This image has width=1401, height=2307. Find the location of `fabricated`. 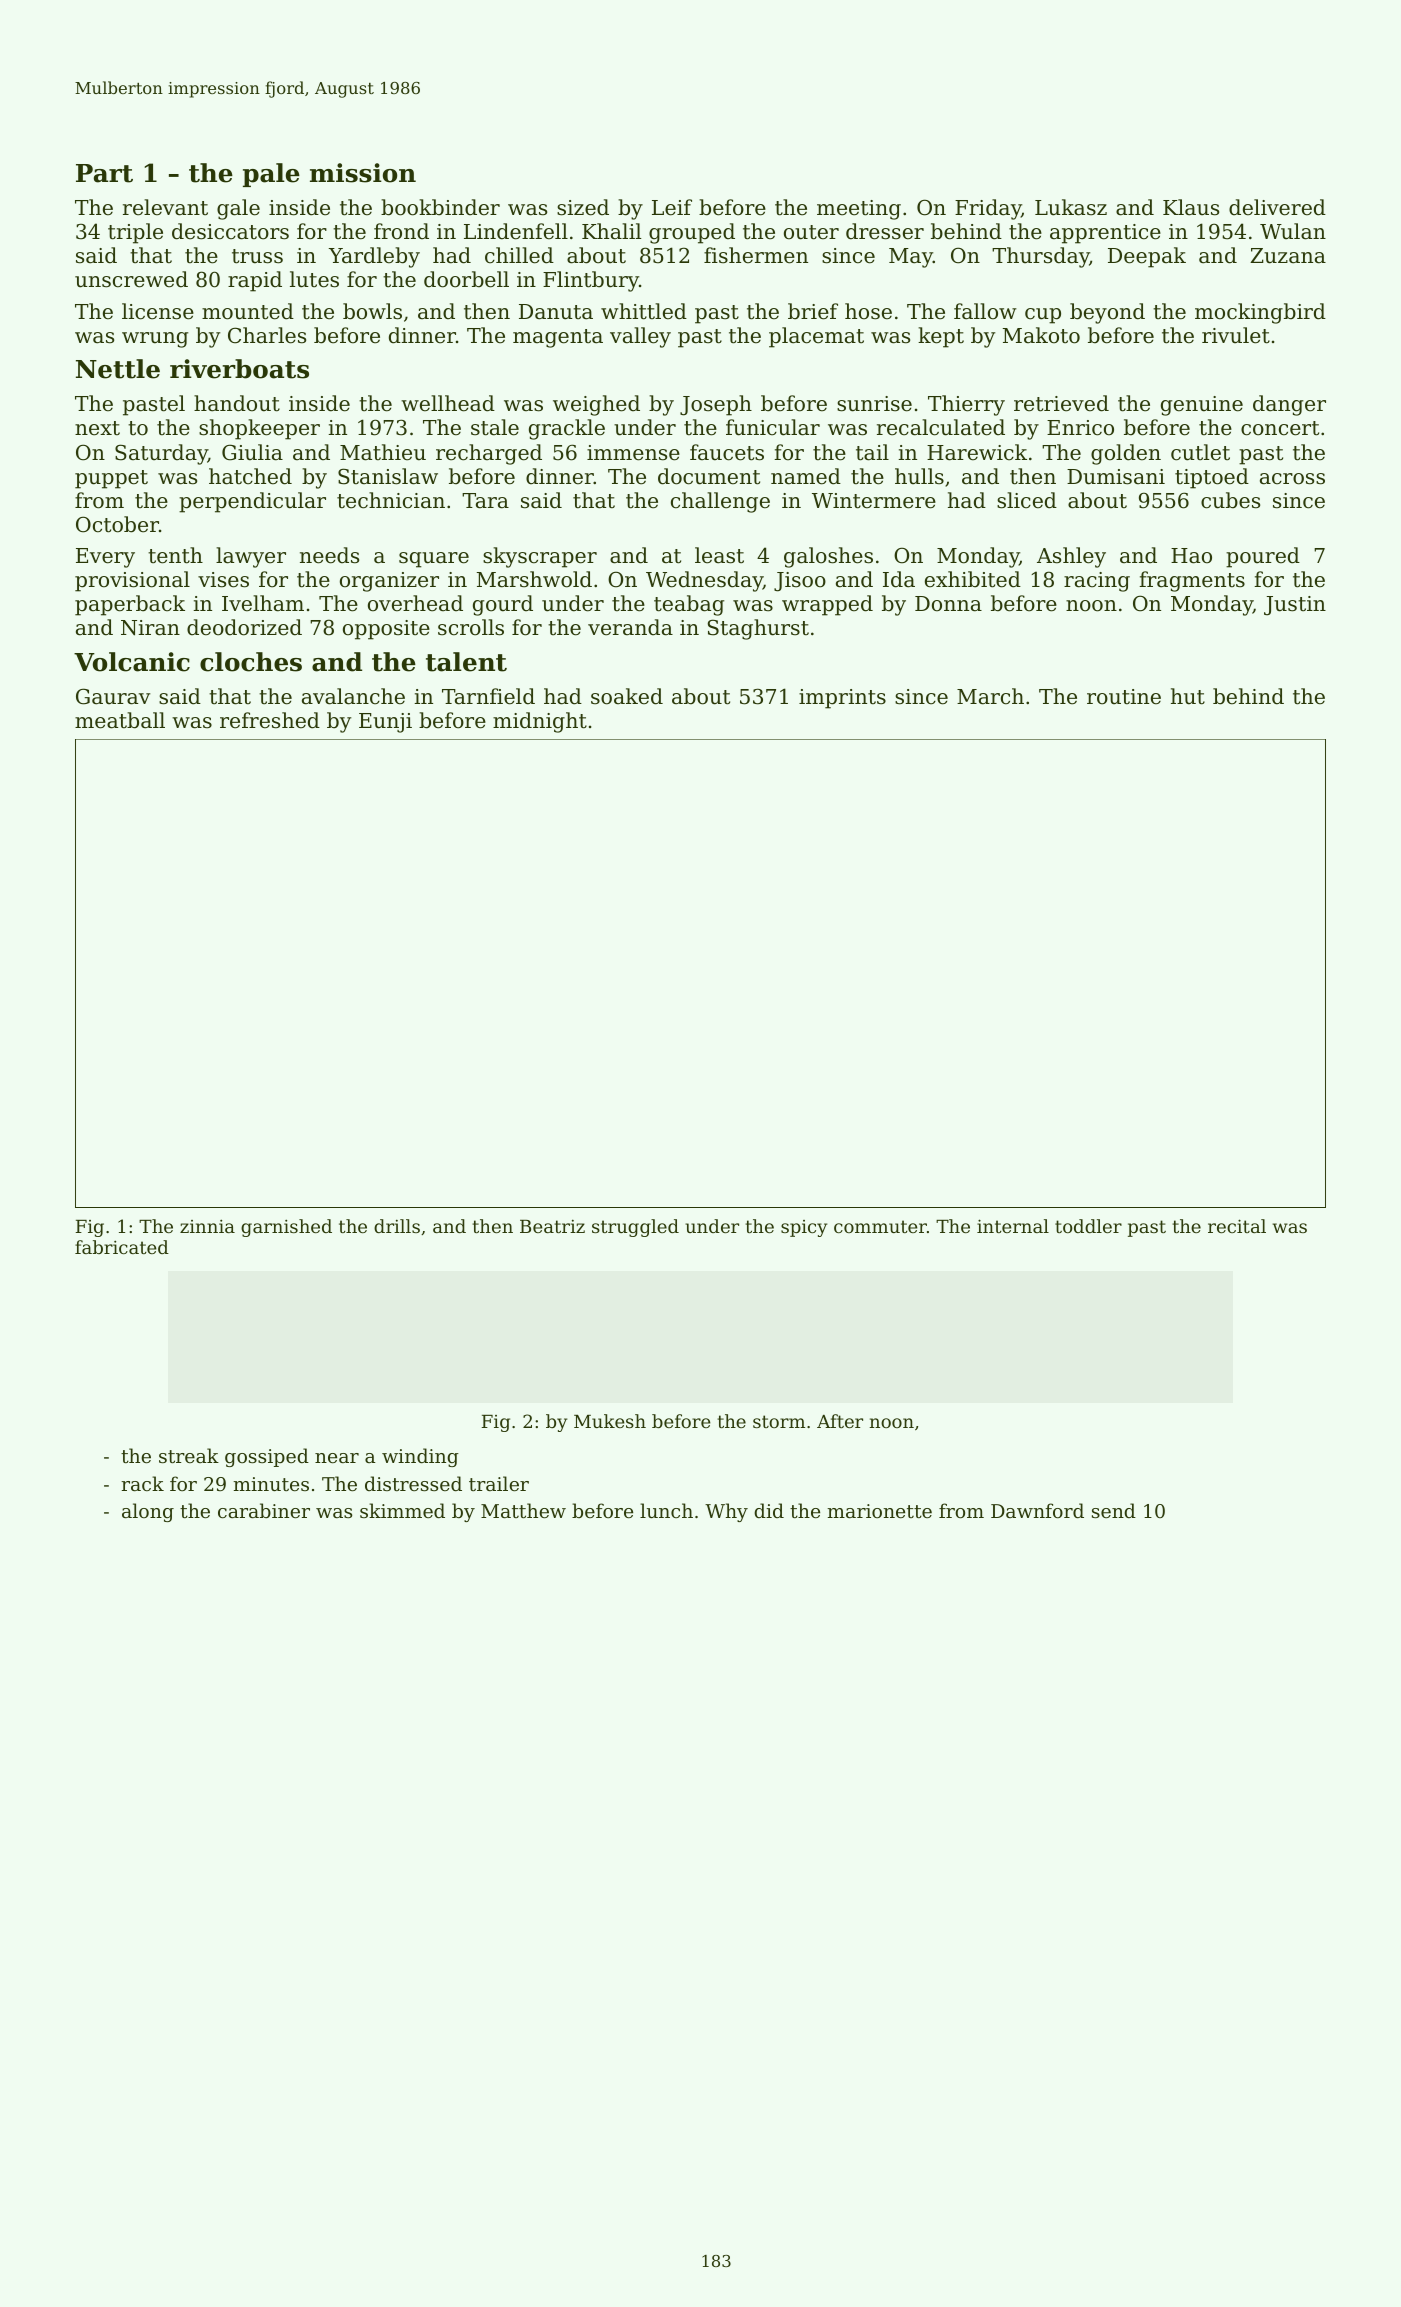

fabricated is located at coordinates (122, 1247).
